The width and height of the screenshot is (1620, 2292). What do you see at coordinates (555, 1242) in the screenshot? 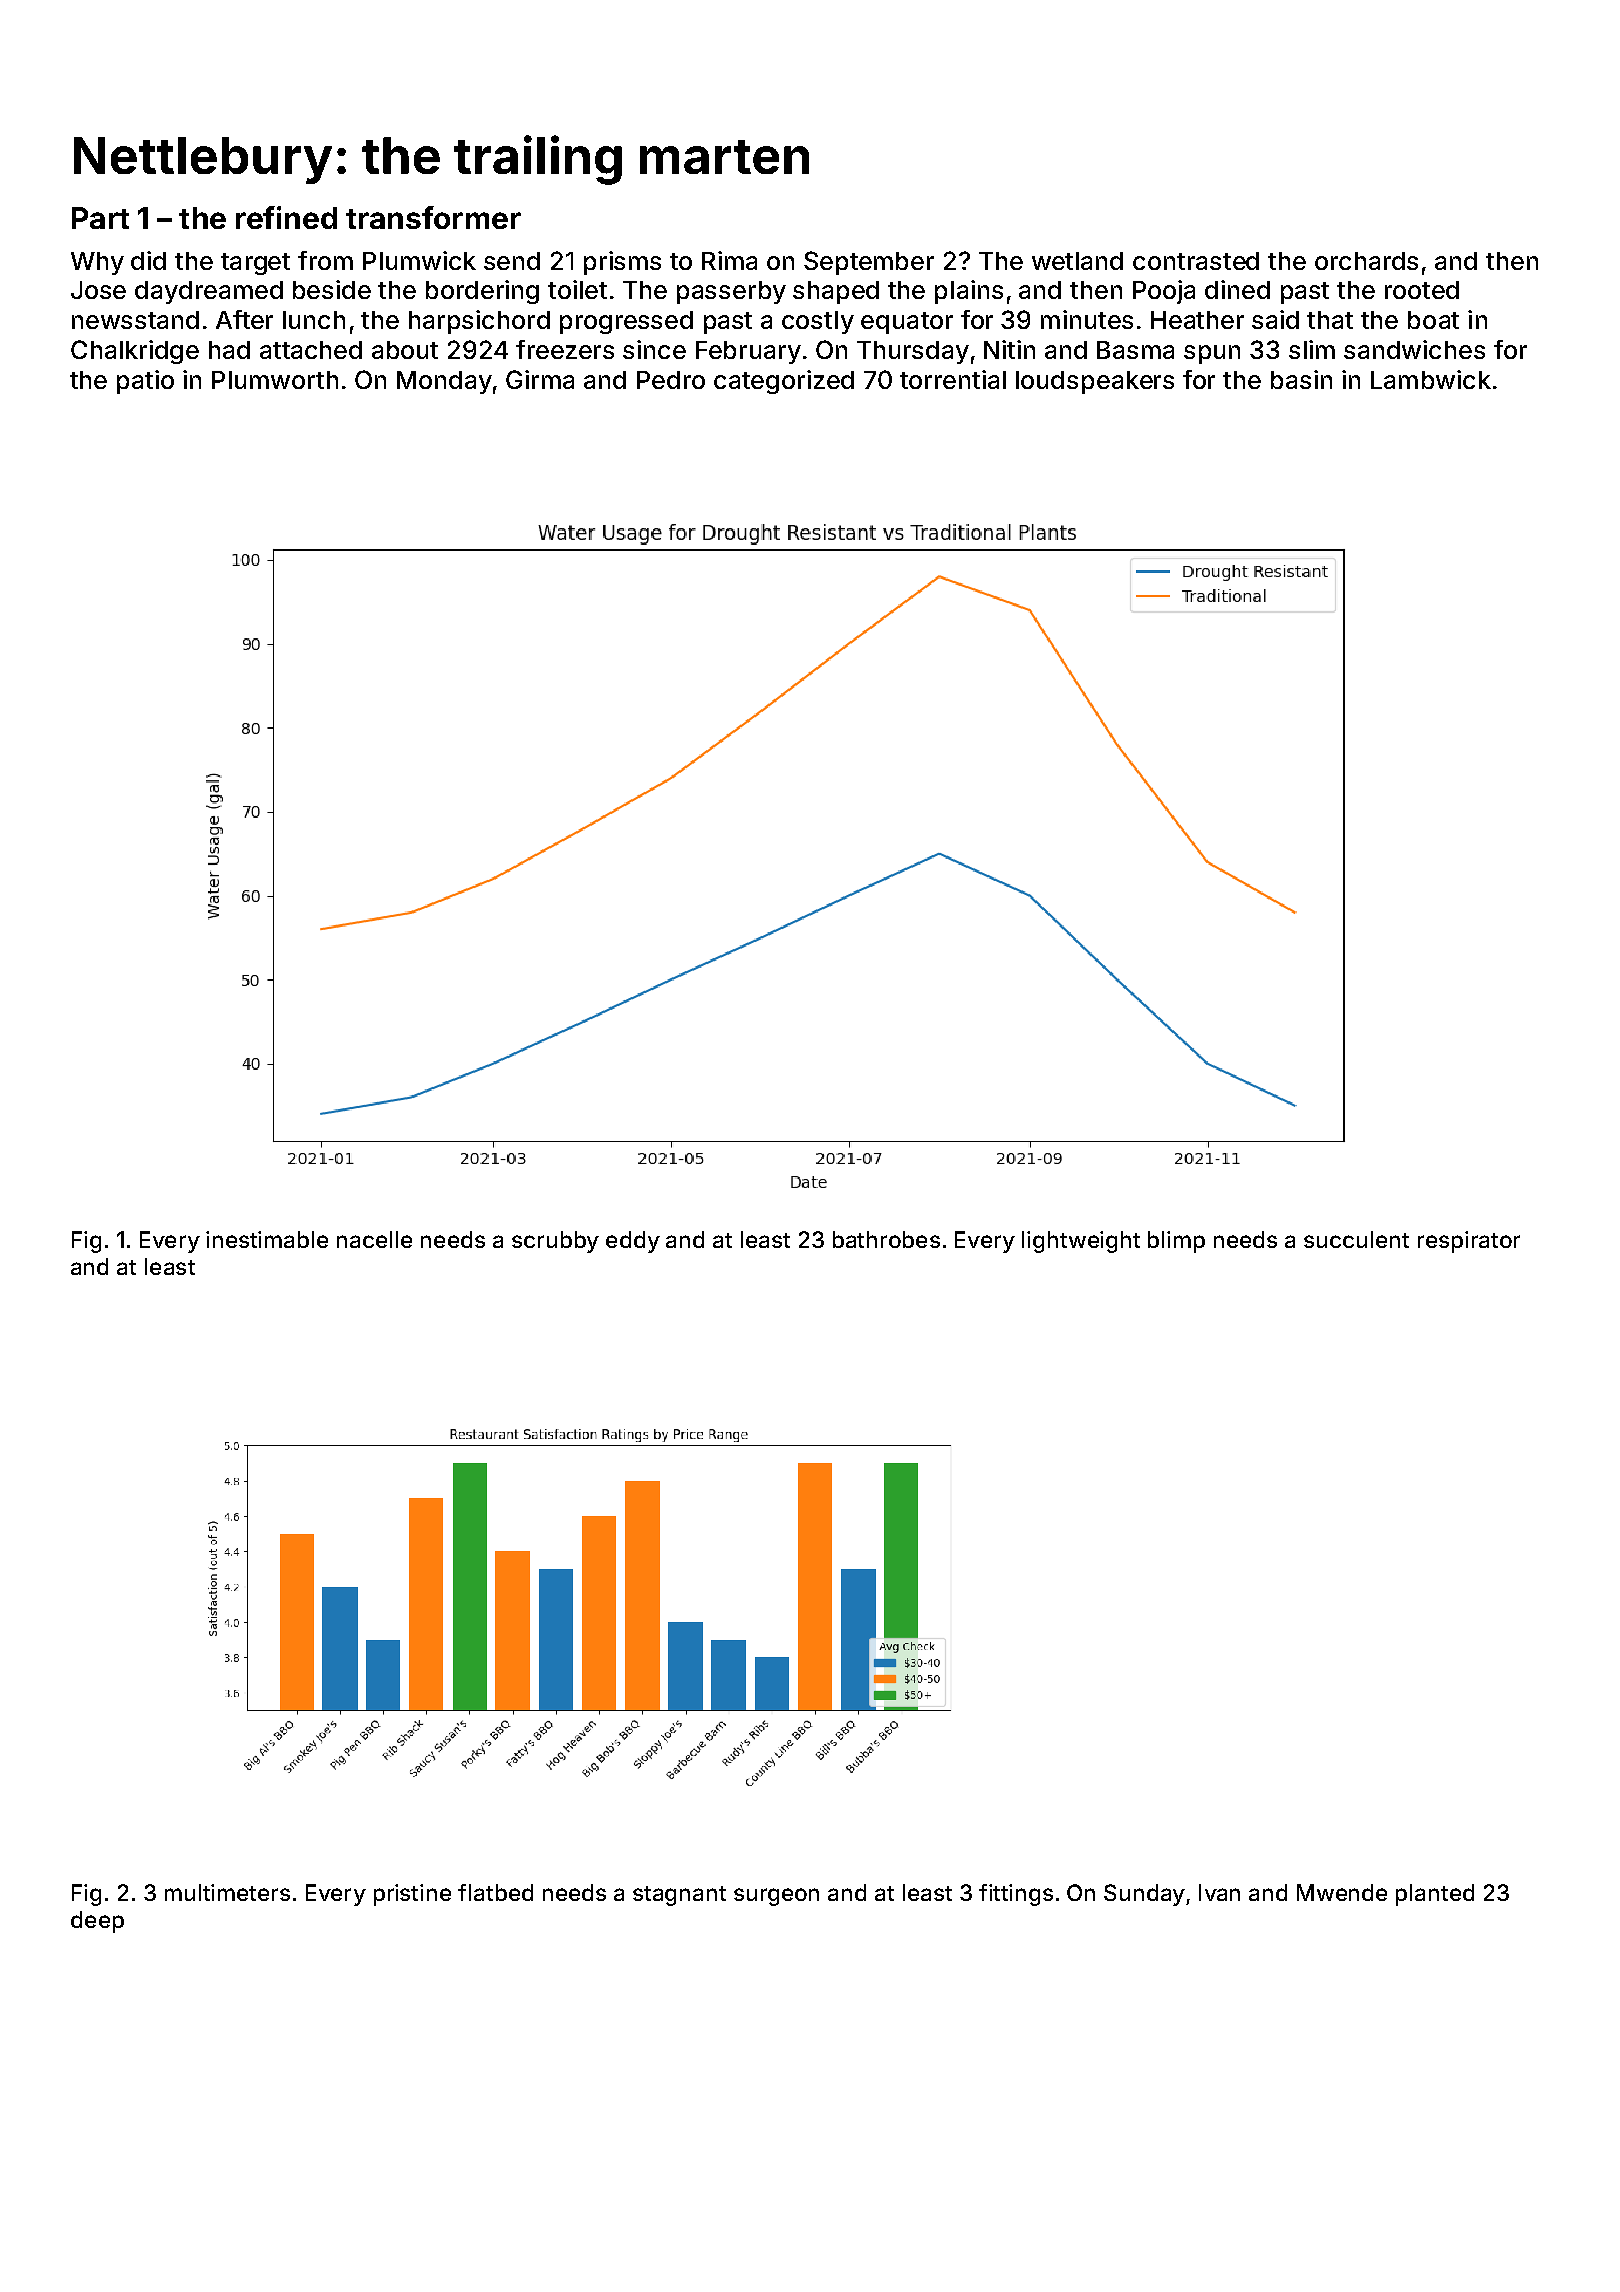
I see `scrubby` at bounding box center [555, 1242].
